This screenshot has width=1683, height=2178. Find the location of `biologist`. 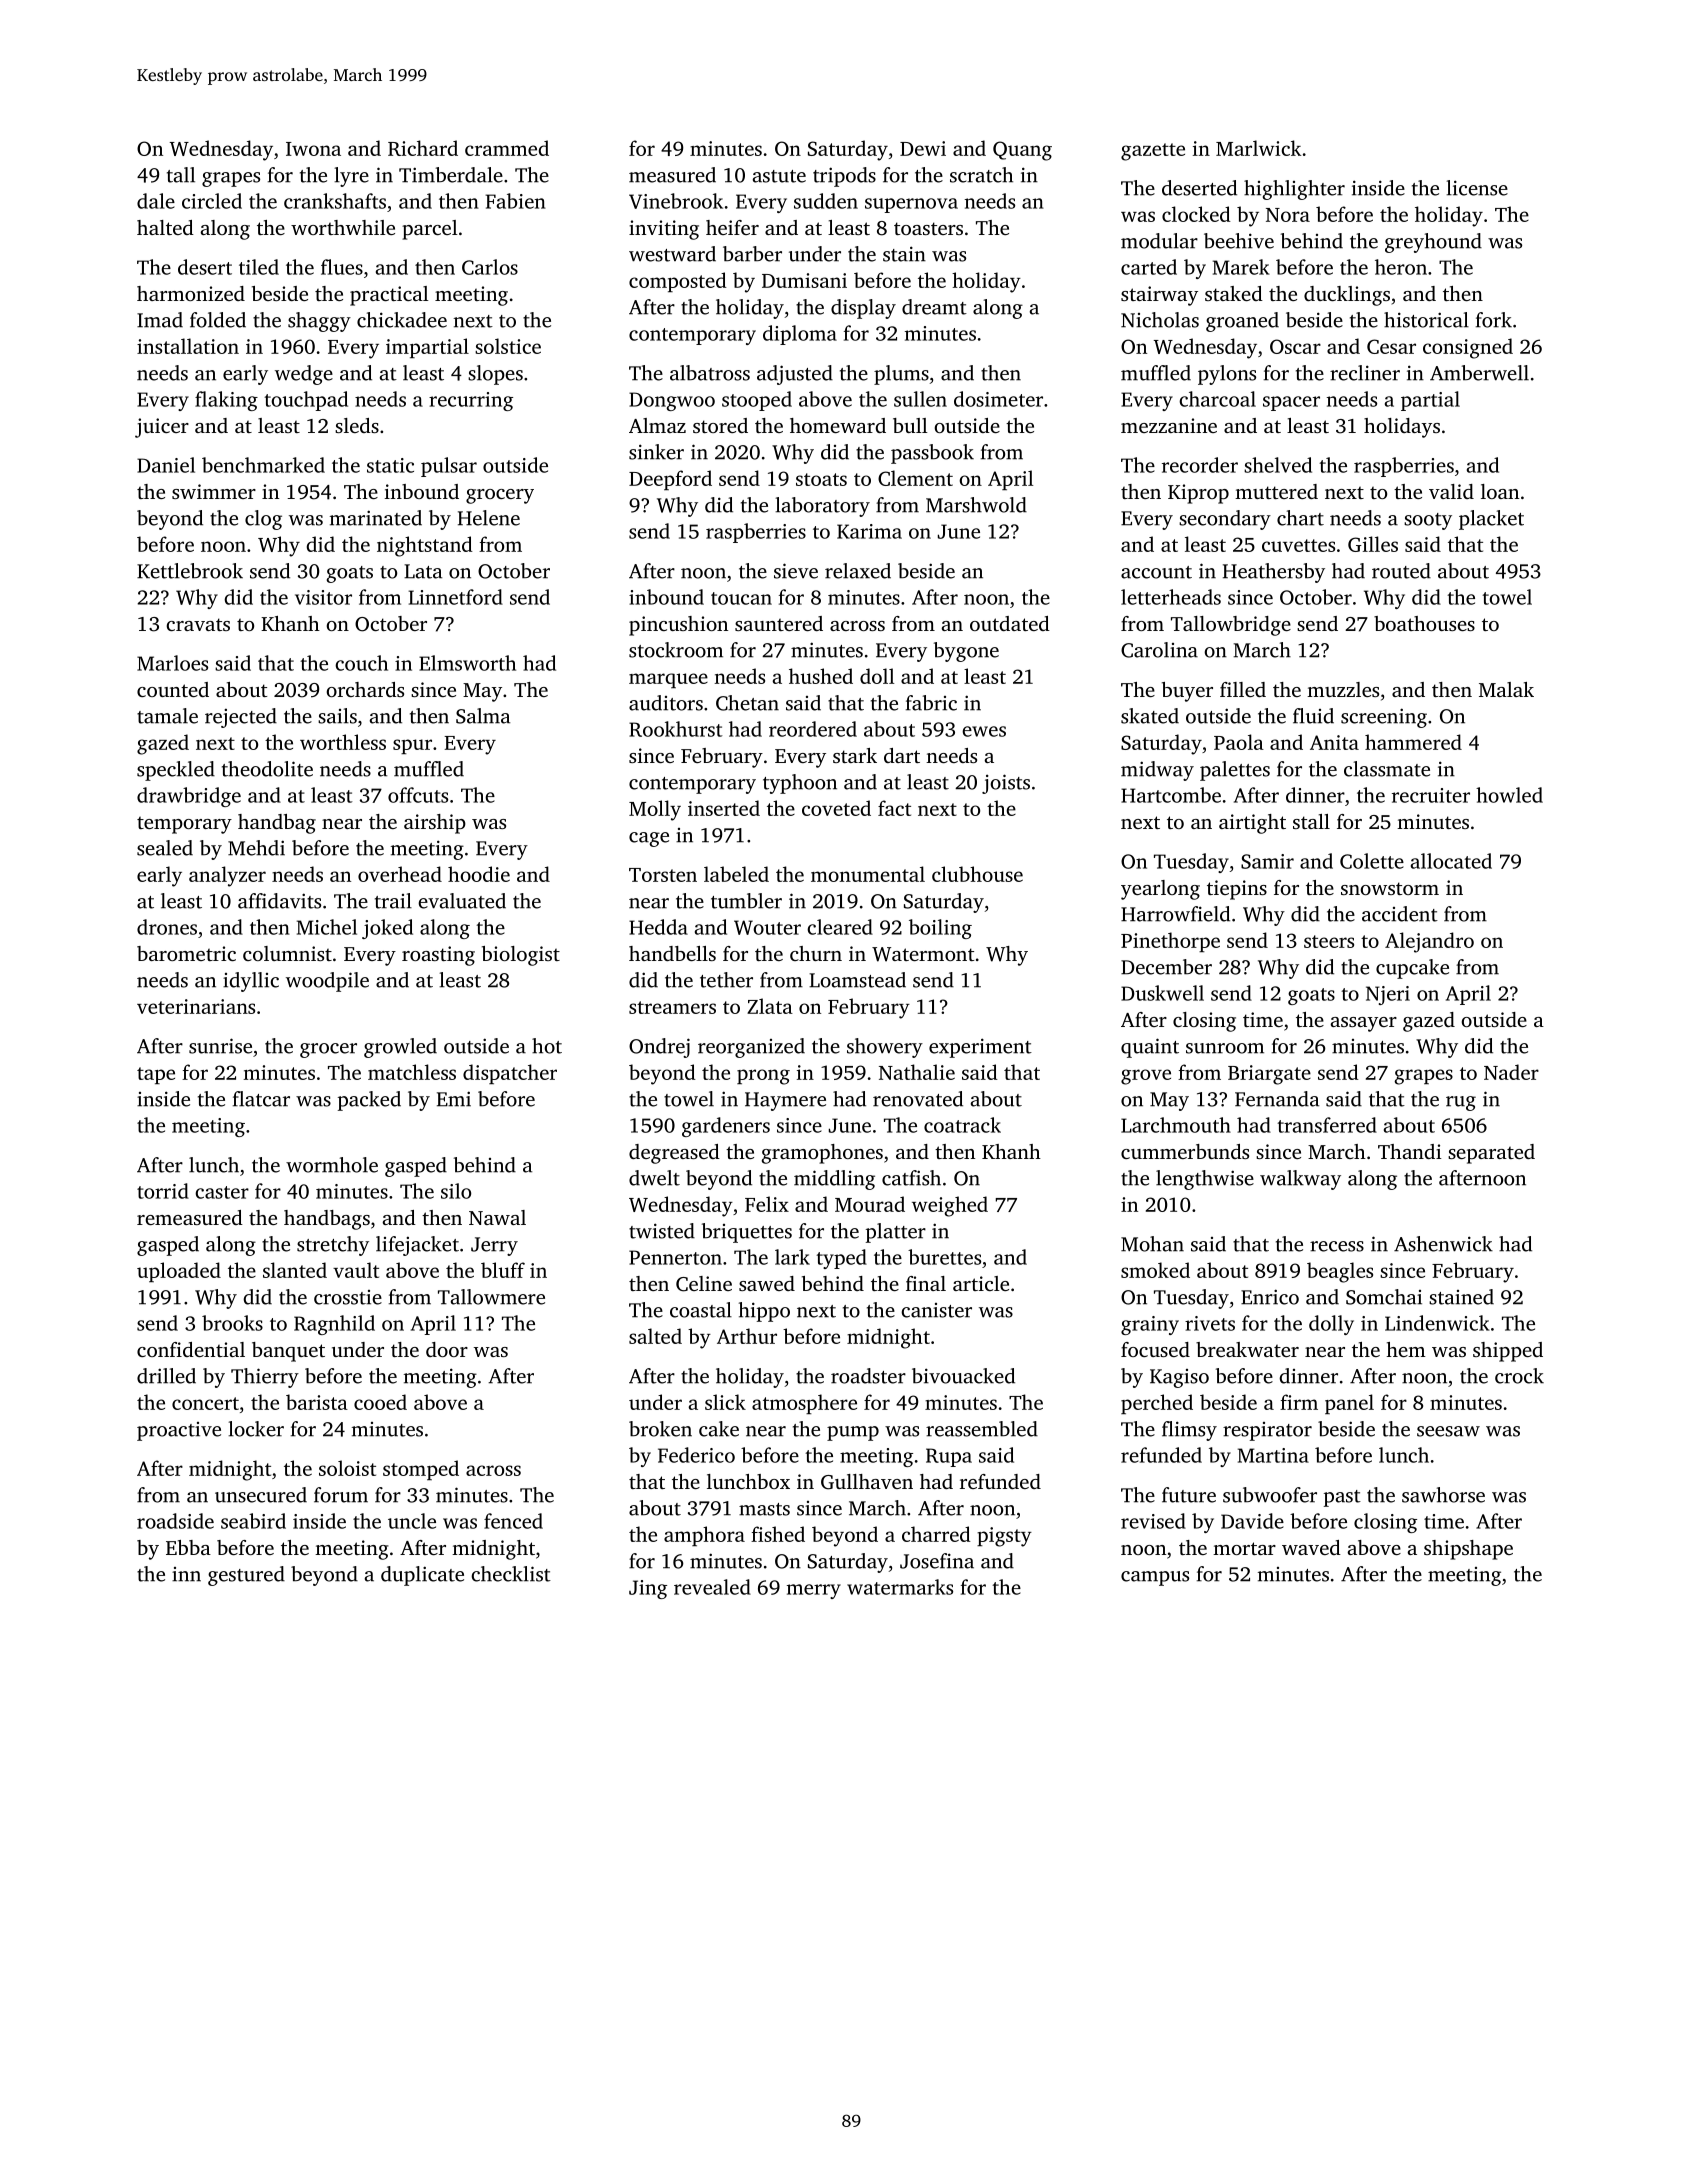

biologist is located at coordinates (521, 956).
